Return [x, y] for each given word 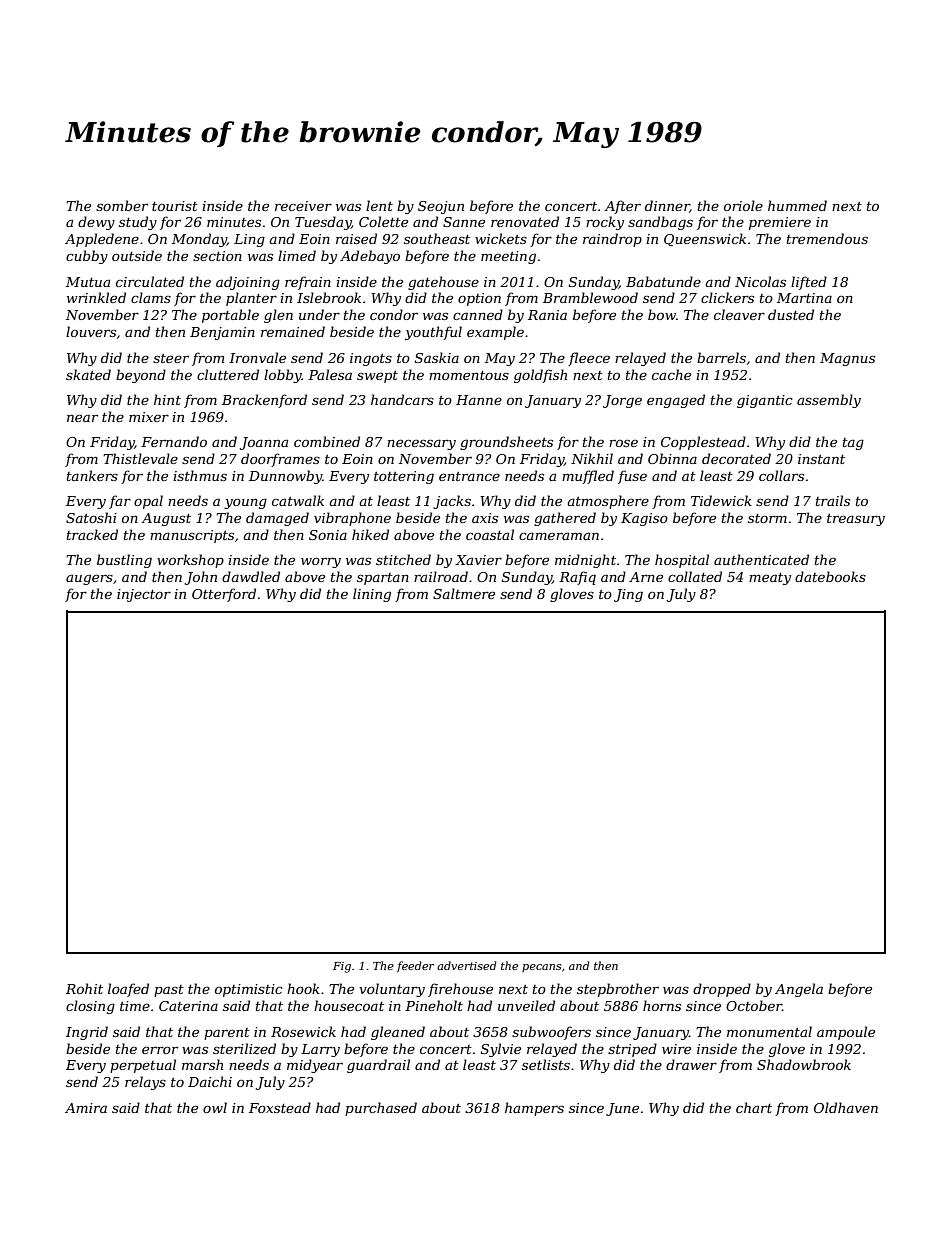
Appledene [102, 240]
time [135, 1006]
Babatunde [663, 281]
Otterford [224, 595]
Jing [628, 595]
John [201, 578]
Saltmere [464, 593]
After [622, 207]
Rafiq [577, 578]
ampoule [846, 1033]
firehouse [460, 990]
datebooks [830, 576]
